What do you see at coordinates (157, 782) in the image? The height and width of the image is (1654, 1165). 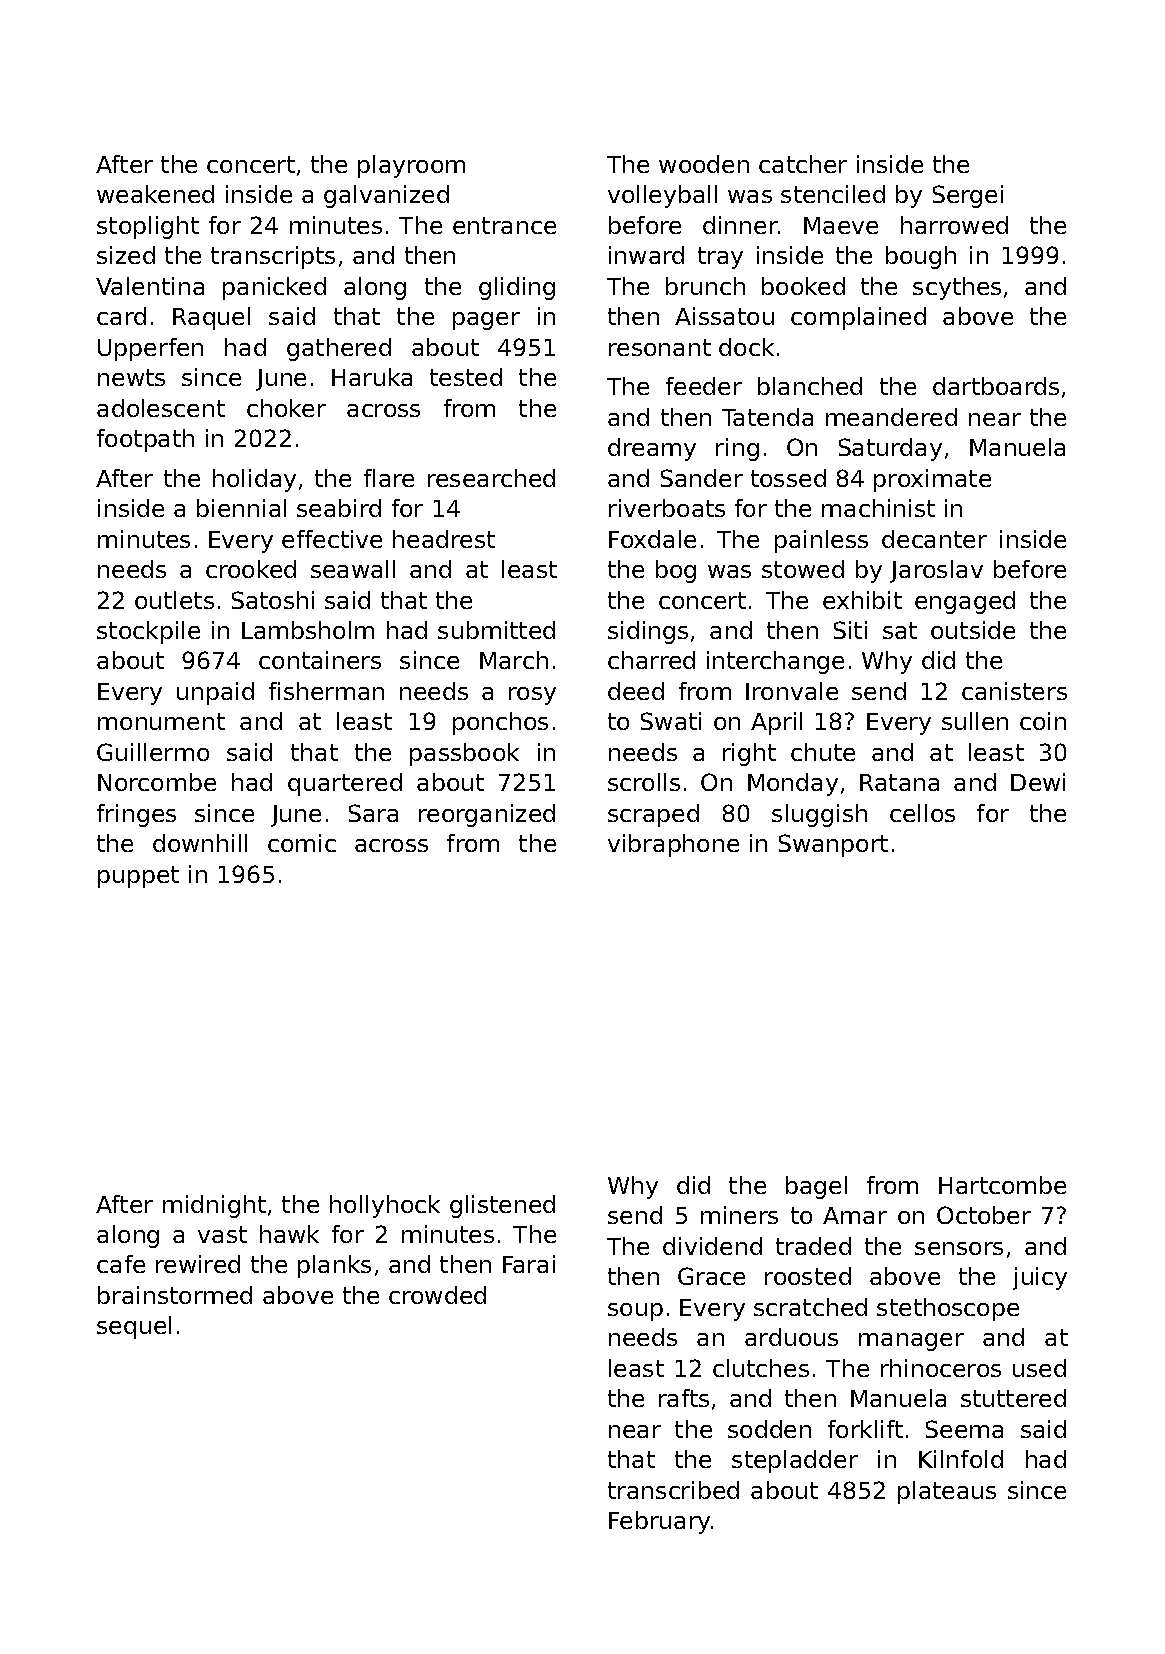 I see `Norcombe` at bounding box center [157, 782].
